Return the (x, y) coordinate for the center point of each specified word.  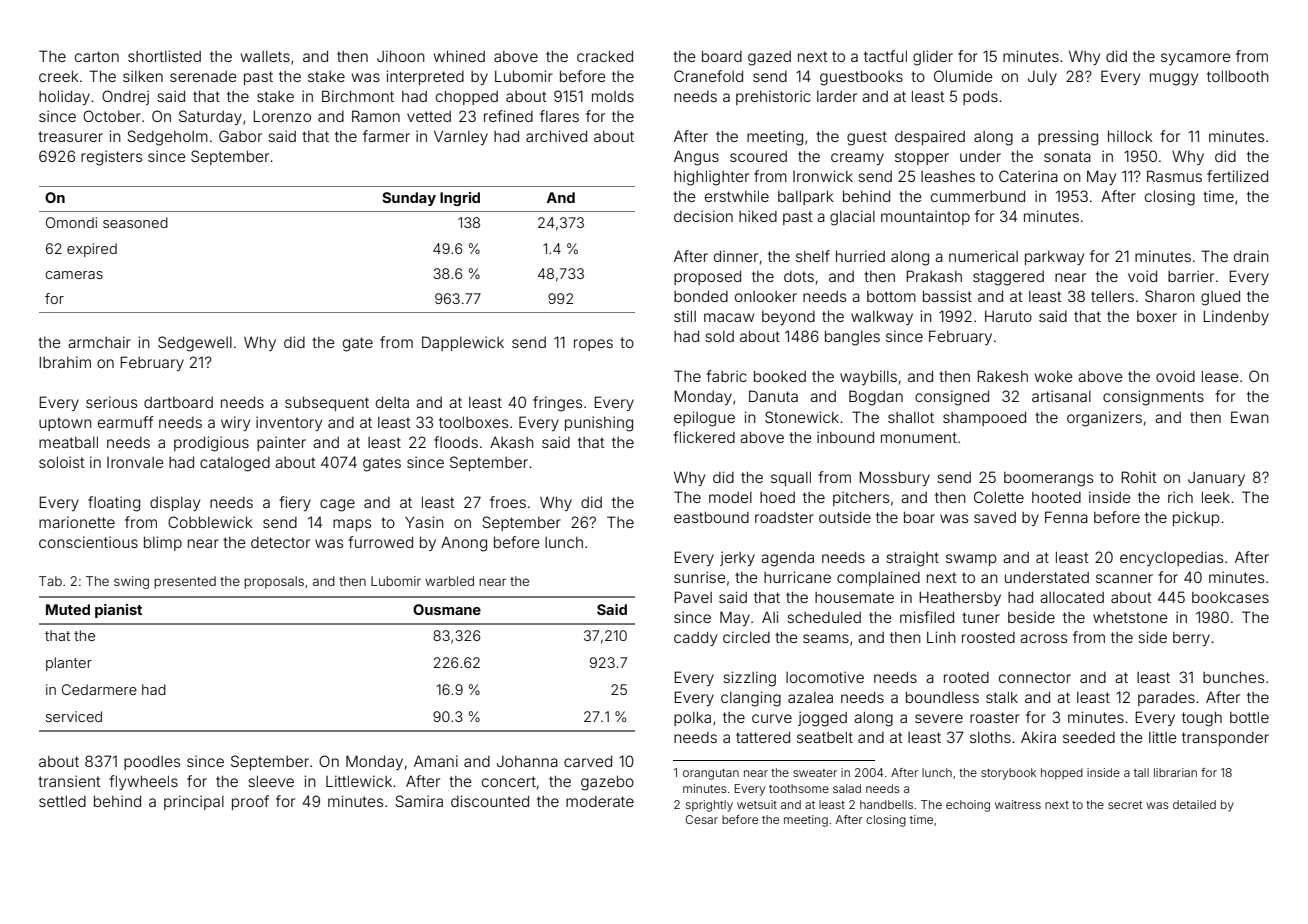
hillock (1130, 136)
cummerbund (978, 196)
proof (250, 802)
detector (280, 542)
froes (508, 502)
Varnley (461, 137)
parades (1166, 698)
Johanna (527, 761)
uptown (65, 424)
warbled (449, 581)
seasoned (135, 222)
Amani (436, 761)
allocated (1072, 597)
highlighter (711, 178)
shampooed (984, 418)
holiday (64, 97)
